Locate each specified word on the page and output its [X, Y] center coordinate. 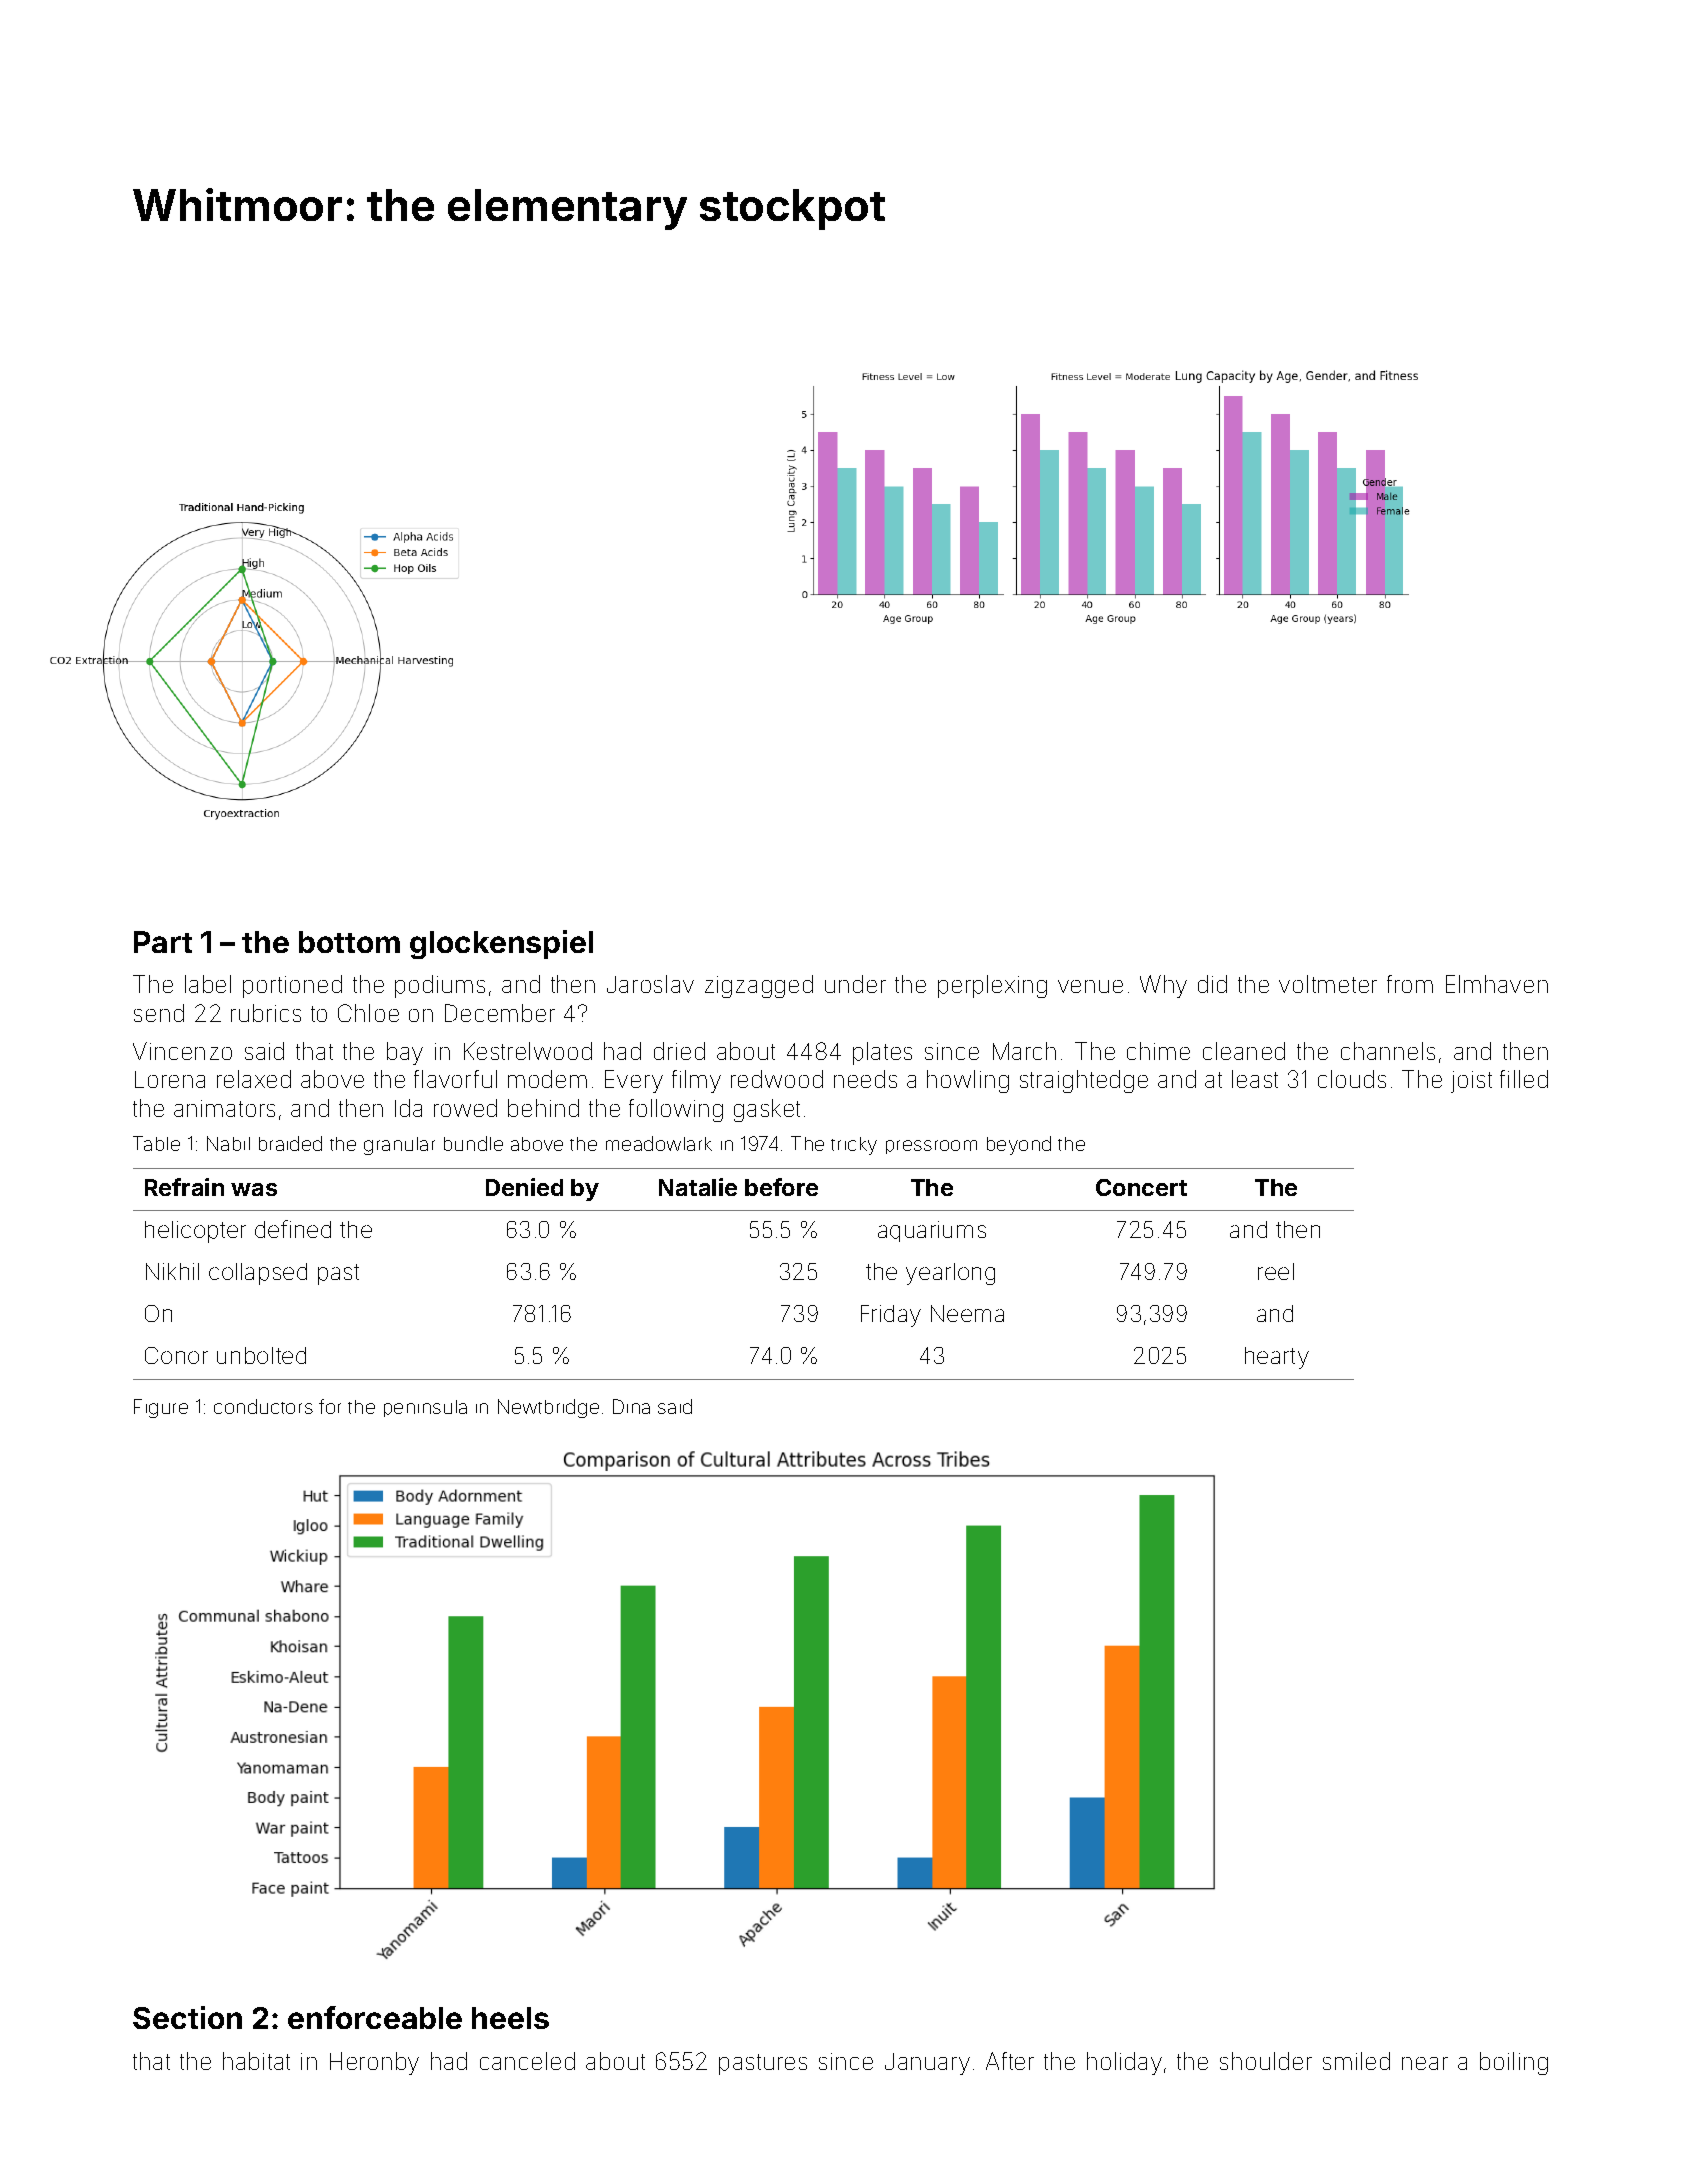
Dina [631, 1406]
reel [1276, 1271]
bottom [349, 942]
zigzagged [759, 986]
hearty [1277, 1358]
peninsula [425, 1408]
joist [1471, 1082]
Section [187, 2017]
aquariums [932, 1231]
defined [293, 1229]
